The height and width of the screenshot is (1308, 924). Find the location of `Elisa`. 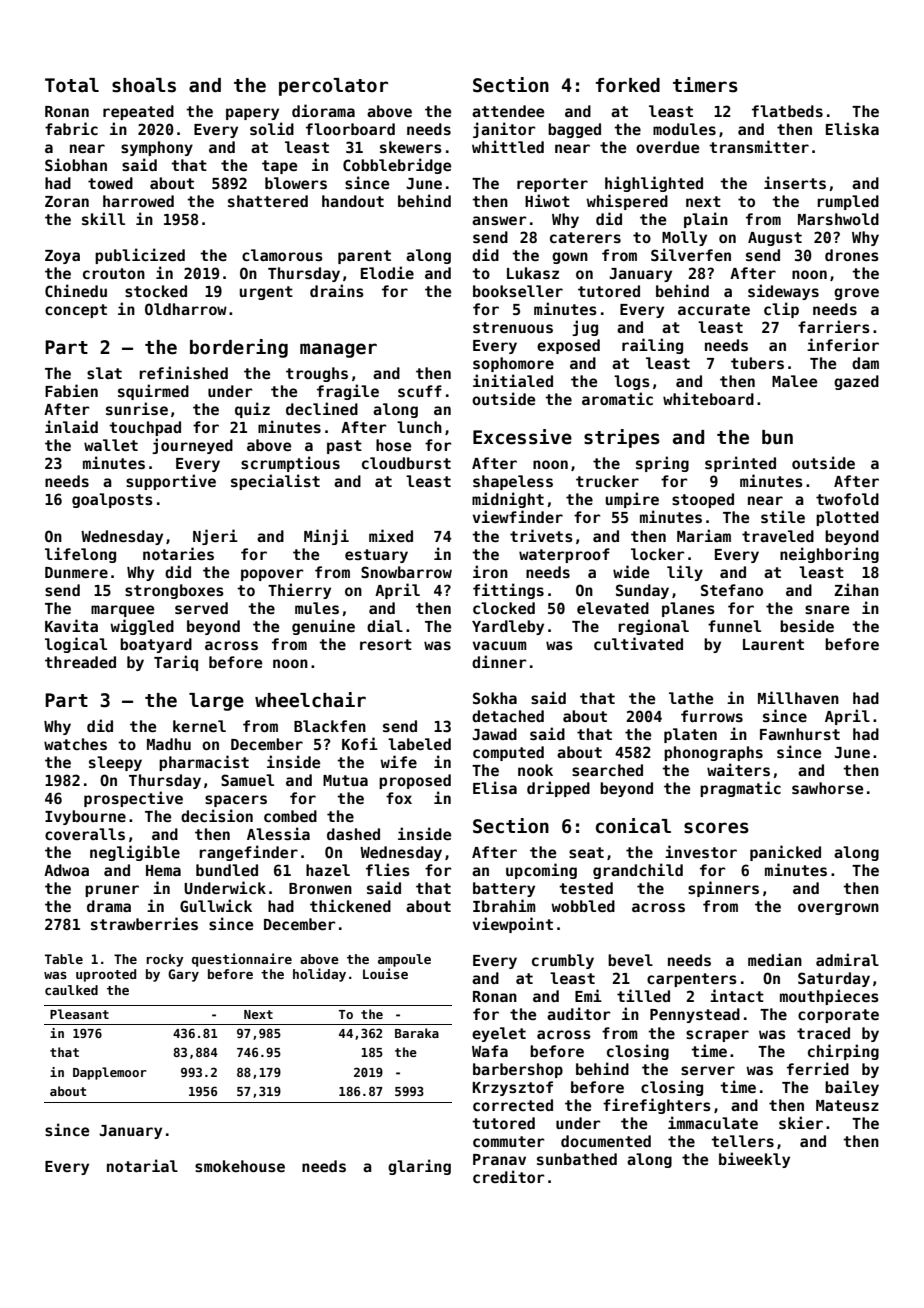

Elisa is located at coordinates (495, 787).
